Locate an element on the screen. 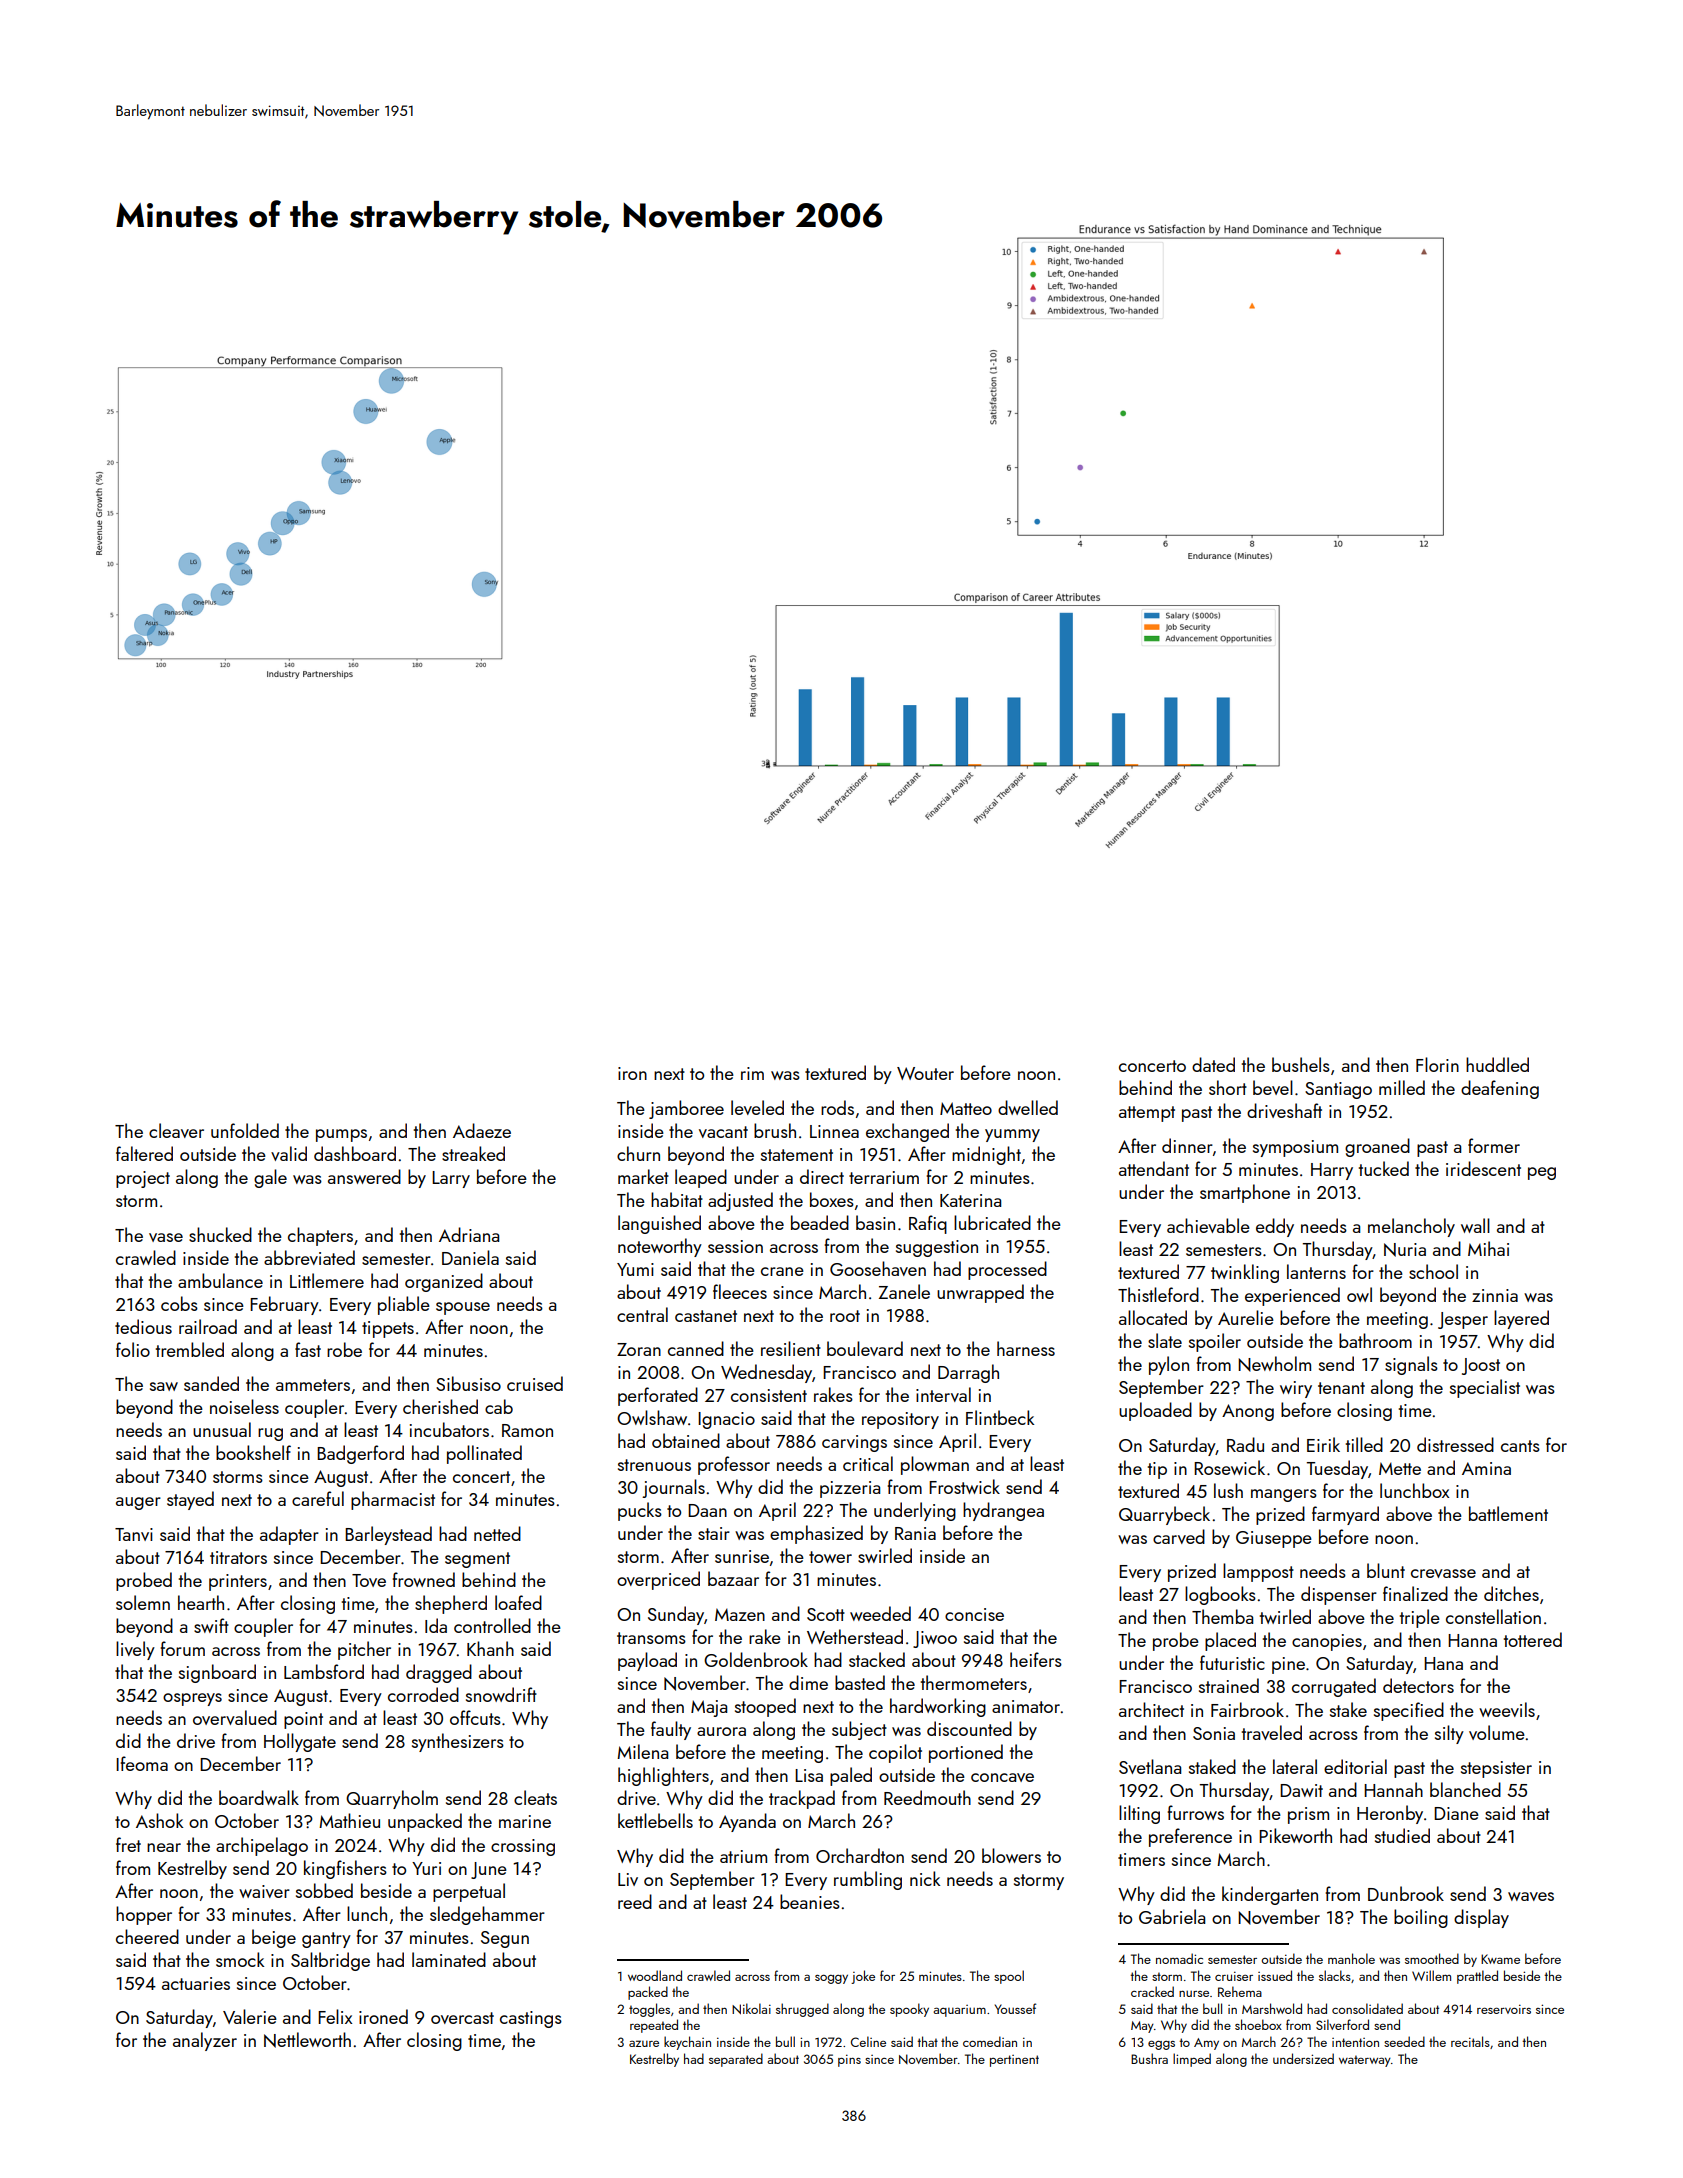  cants is located at coordinates (1520, 1446).
